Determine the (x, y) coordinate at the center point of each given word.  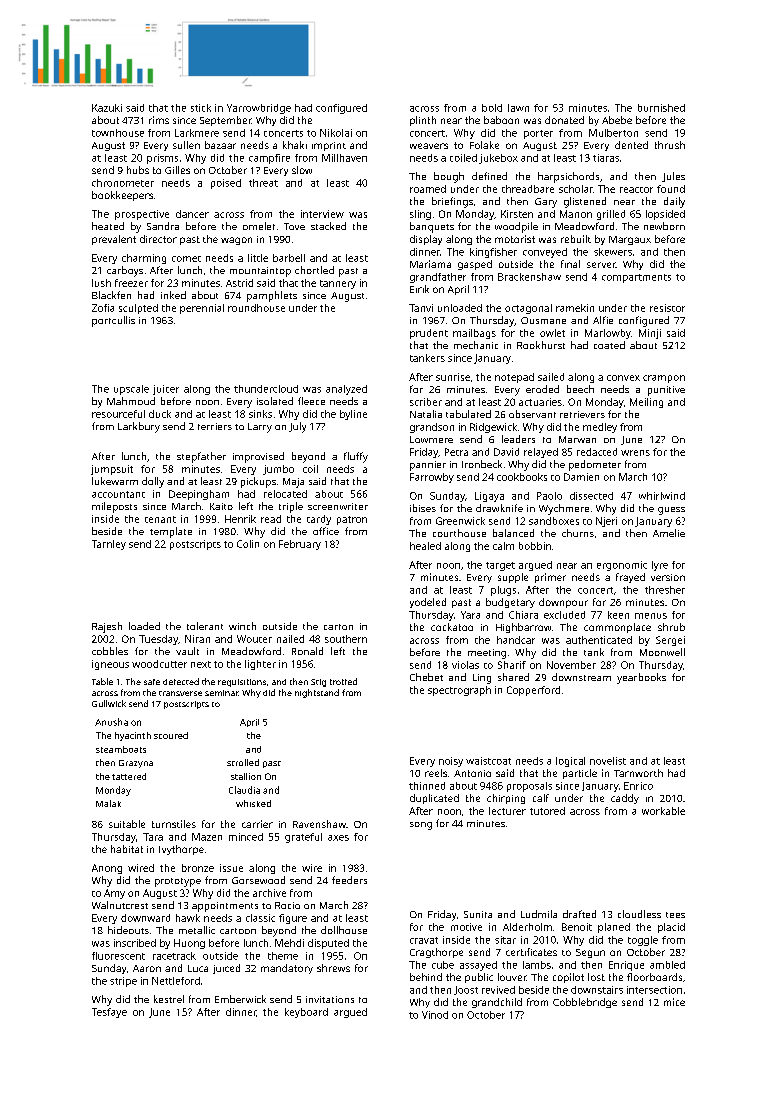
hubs (138, 170)
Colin (248, 544)
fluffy (356, 457)
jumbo (278, 470)
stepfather (201, 457)
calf (541, 798)
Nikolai (336, 133)
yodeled (428, 603)
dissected (591, 496)
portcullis (113, 321)
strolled (243, 762)
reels (436, 773)
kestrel (169, 999)
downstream (581, 677)
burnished (661, 108)
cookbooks (522, 477)
